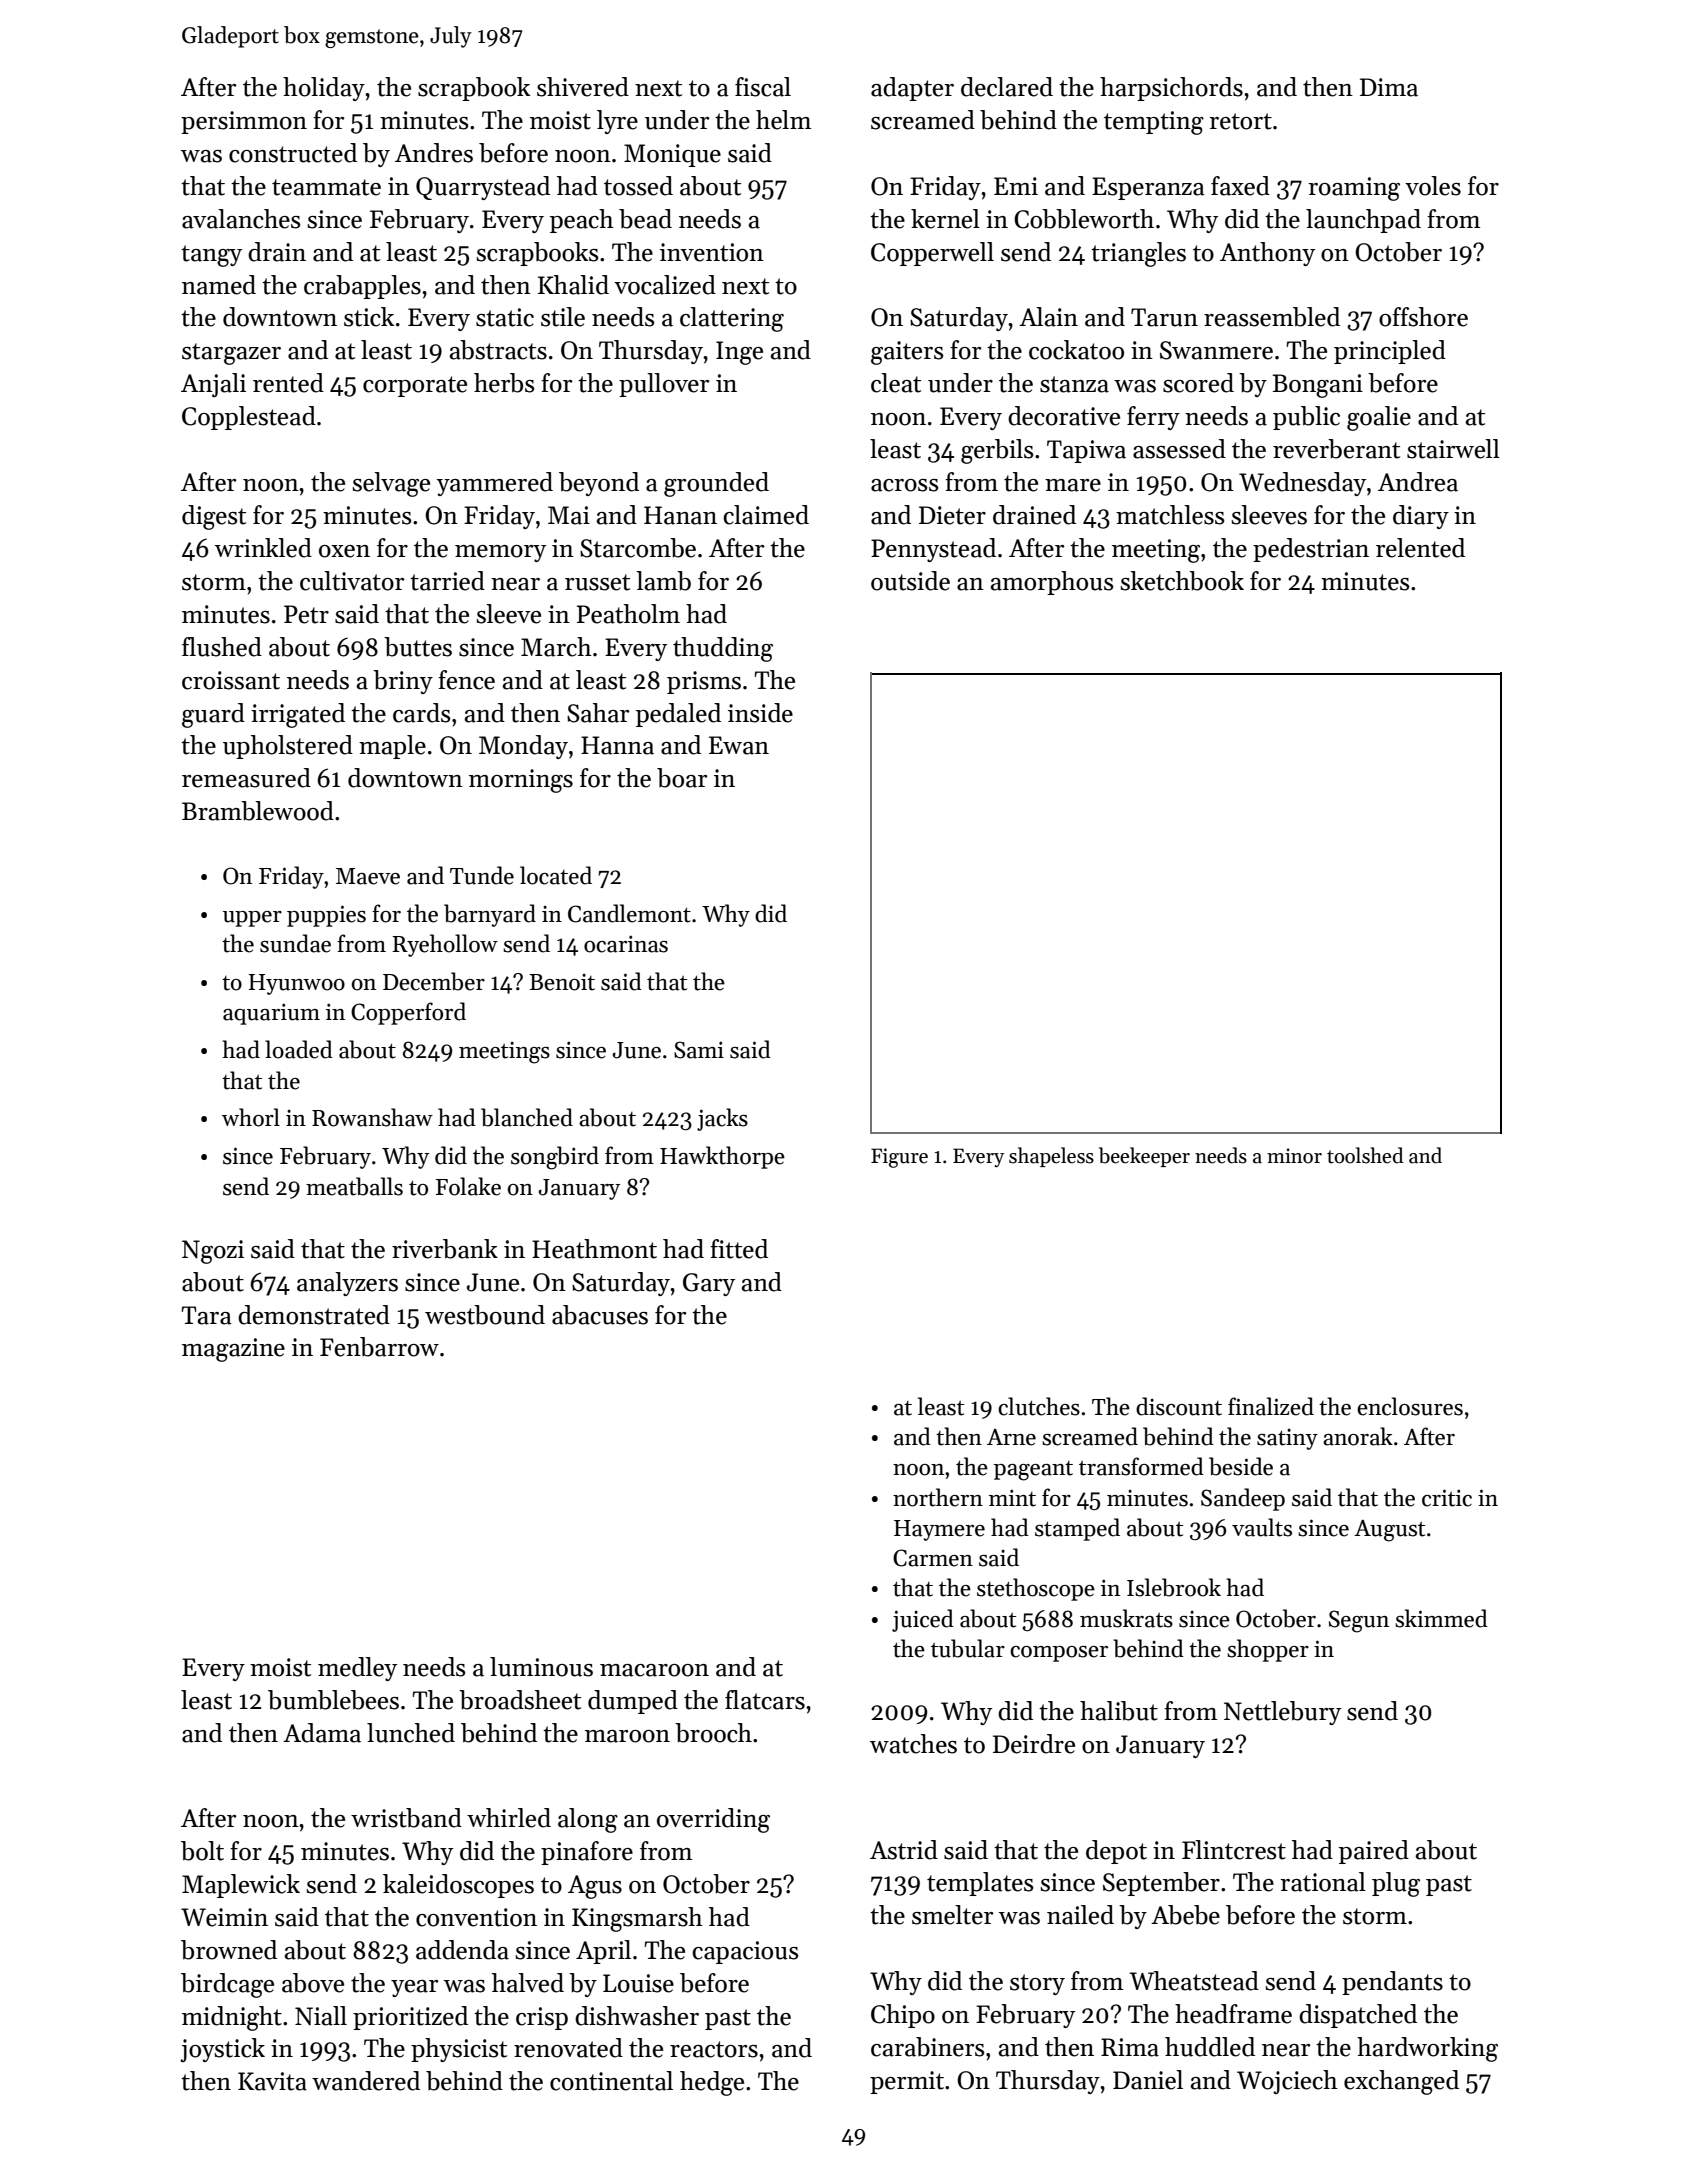 Image resolution: width=1683 pixels, height=2178 pixels. What do you see at coordinates (322, 1733) in the screenshot?
I see `Adama` at bounding box center [322, 1733].
